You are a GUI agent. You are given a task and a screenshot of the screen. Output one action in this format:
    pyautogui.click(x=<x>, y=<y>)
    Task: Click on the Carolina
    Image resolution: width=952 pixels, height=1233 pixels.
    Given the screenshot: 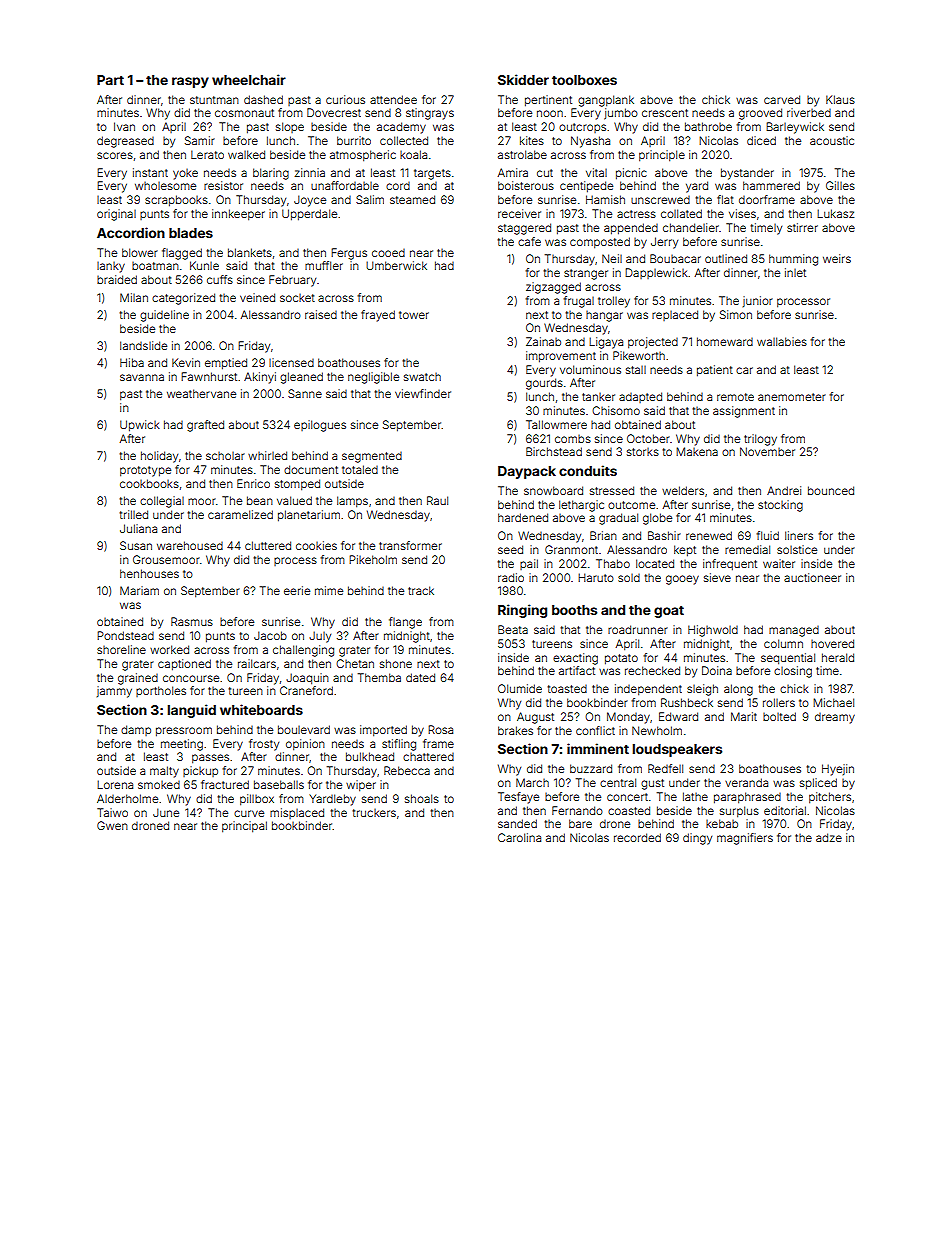 What is the action you would take?
    pyautogui.click(x=519, y=837)
